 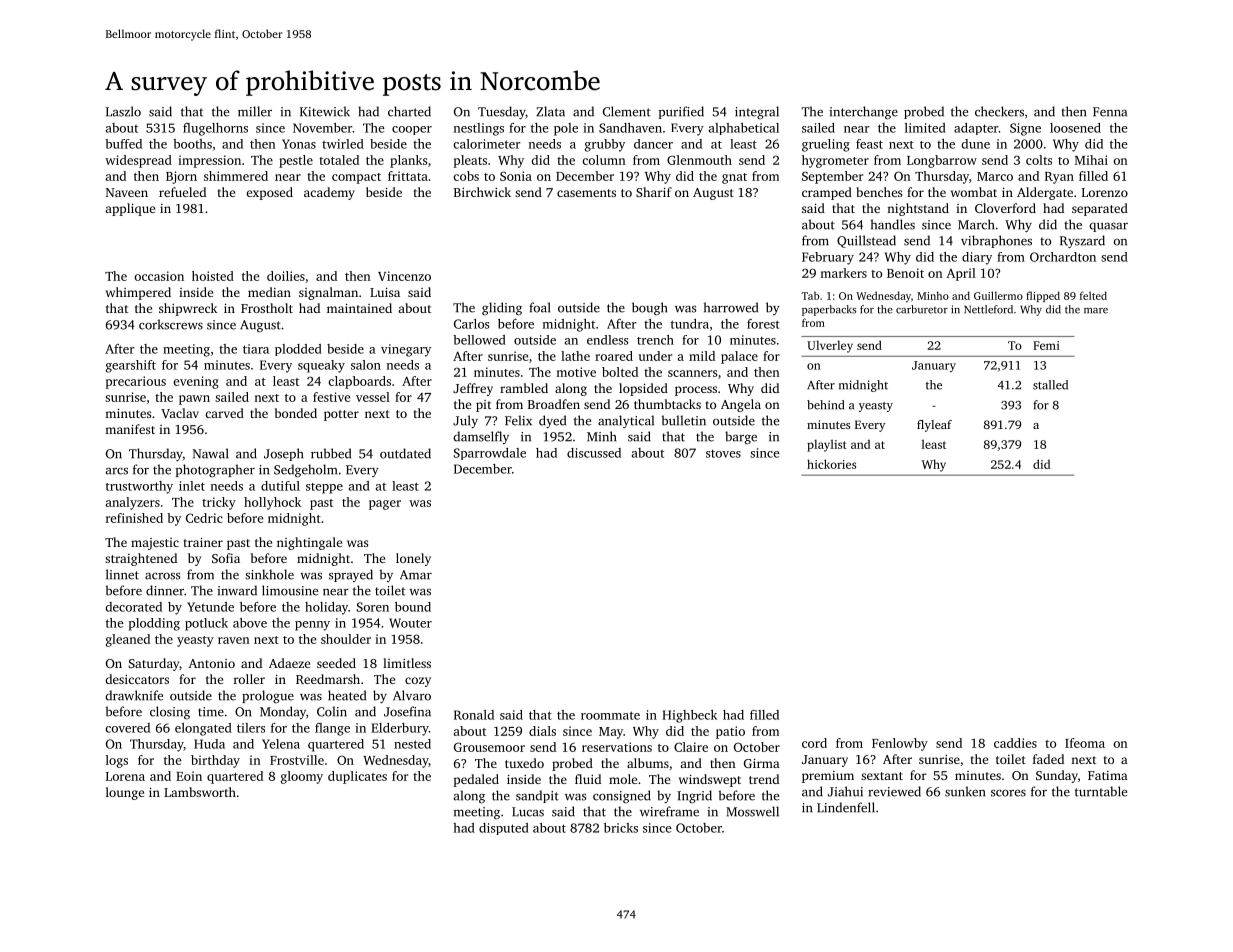 What do you see at coordinates (200, 792) in the image?
I see `Lambsworth` at bounding box center [200, 792].
